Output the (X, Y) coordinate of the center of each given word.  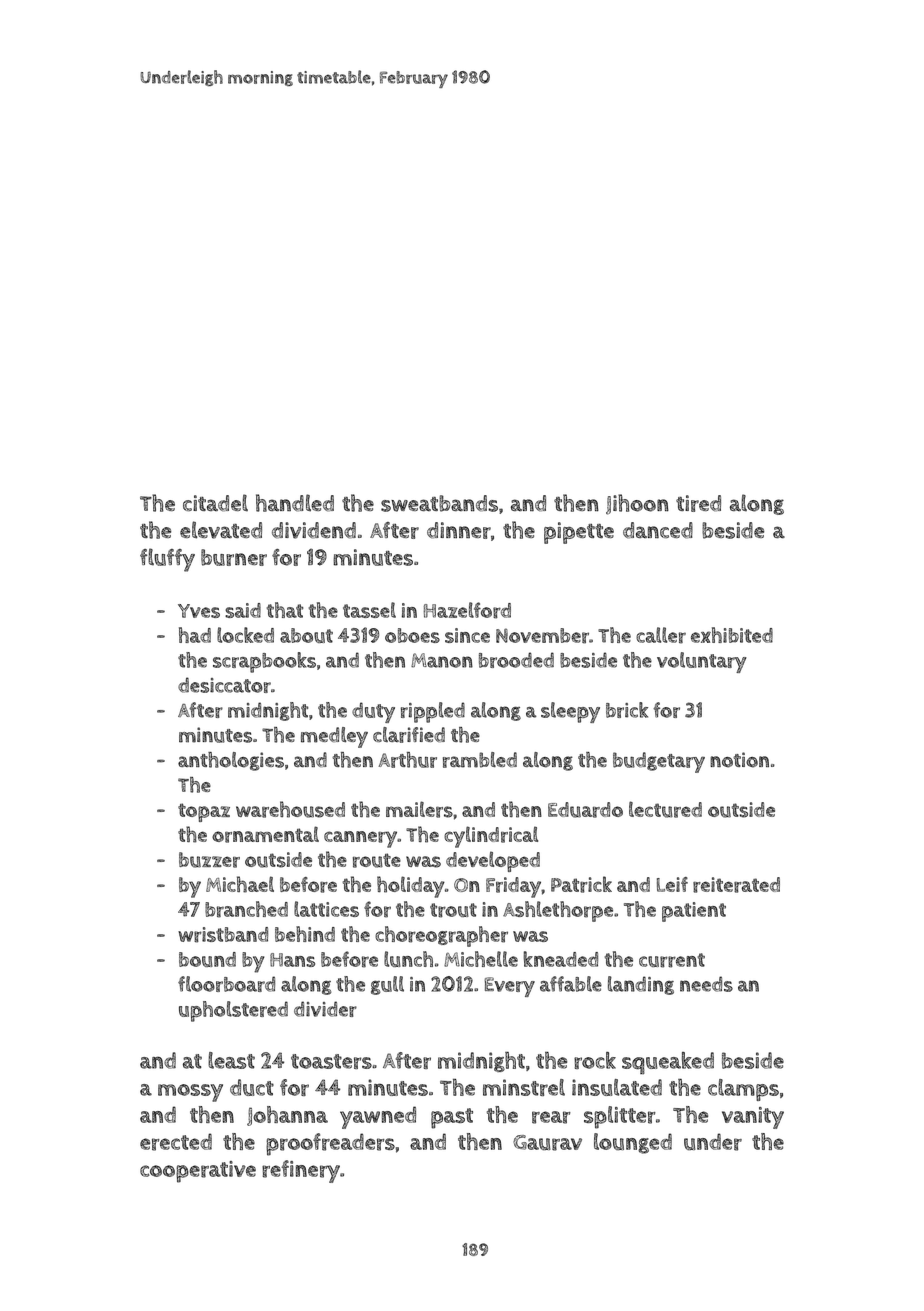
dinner (459, 530)
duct (252, 1087)
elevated (221, 530)
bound (207, 959)
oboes (412, 635)
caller (661, 635)
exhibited (732, 635)
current (672, 960)
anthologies (231, 761)
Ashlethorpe (558, 911)
